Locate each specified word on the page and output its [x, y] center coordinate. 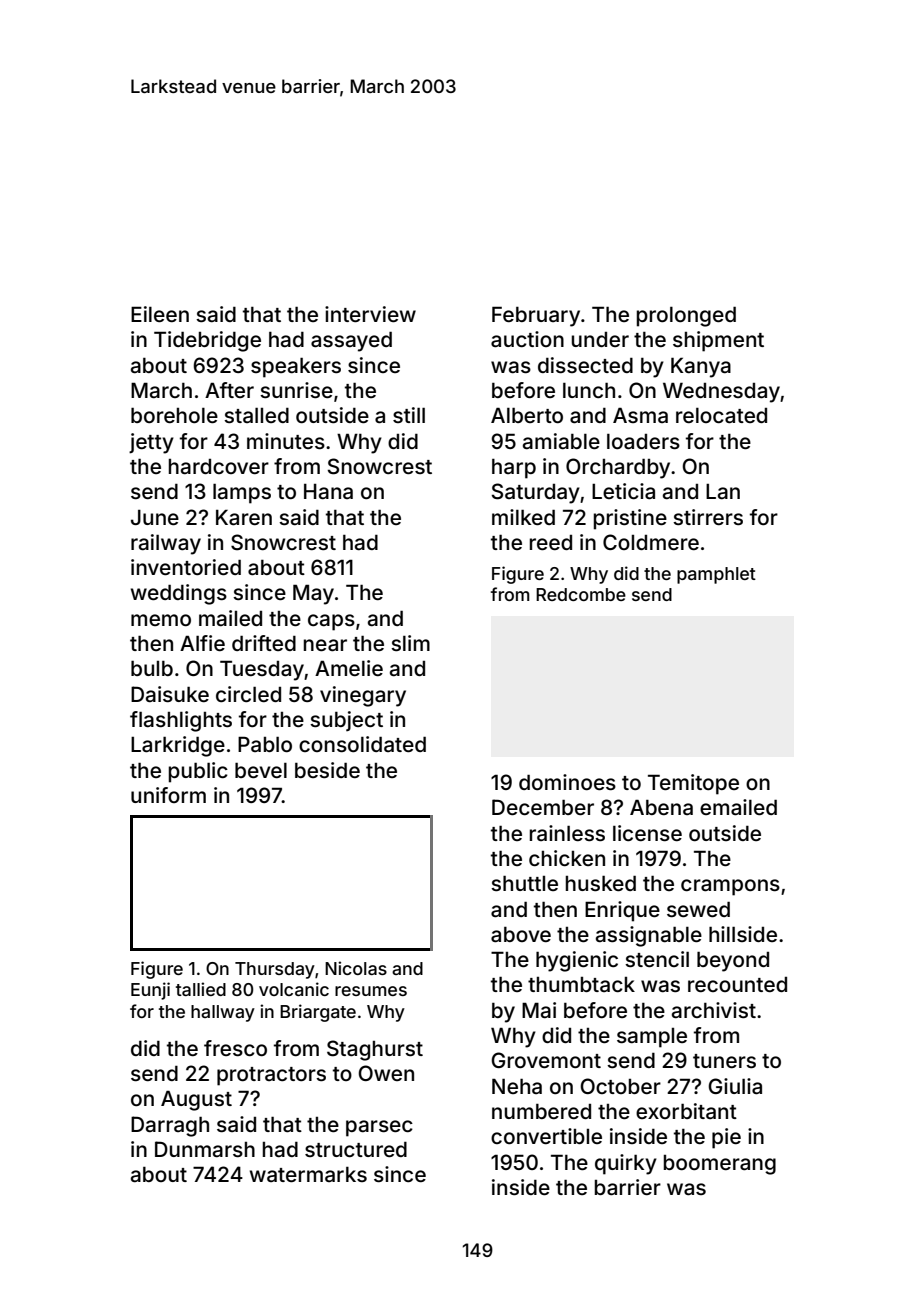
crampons [730, 887]
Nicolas [356, 968]
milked [523, 517]
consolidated [362, 744]
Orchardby [618, 468]
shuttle [524, 883]
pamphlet [716, 575]
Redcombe [581, 594]
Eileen [160, 314]
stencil [657, 959]
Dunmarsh [205, 1149]
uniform [168, 795]
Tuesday [262, 670]
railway [166, 544]
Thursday [275, 970]
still [409, 415]
